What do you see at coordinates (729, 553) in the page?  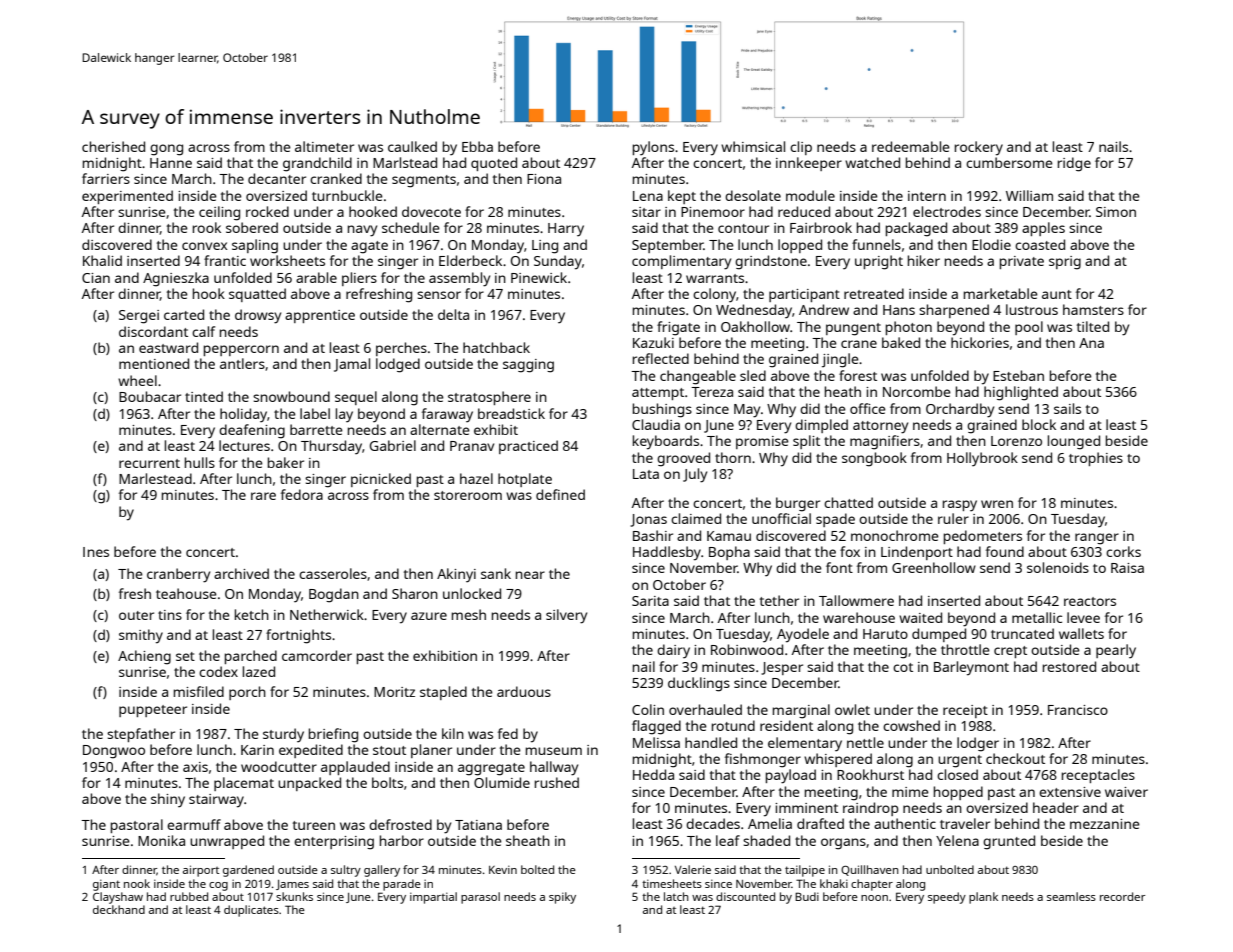 I see `Bopha` at bounding box center [729, 553].
